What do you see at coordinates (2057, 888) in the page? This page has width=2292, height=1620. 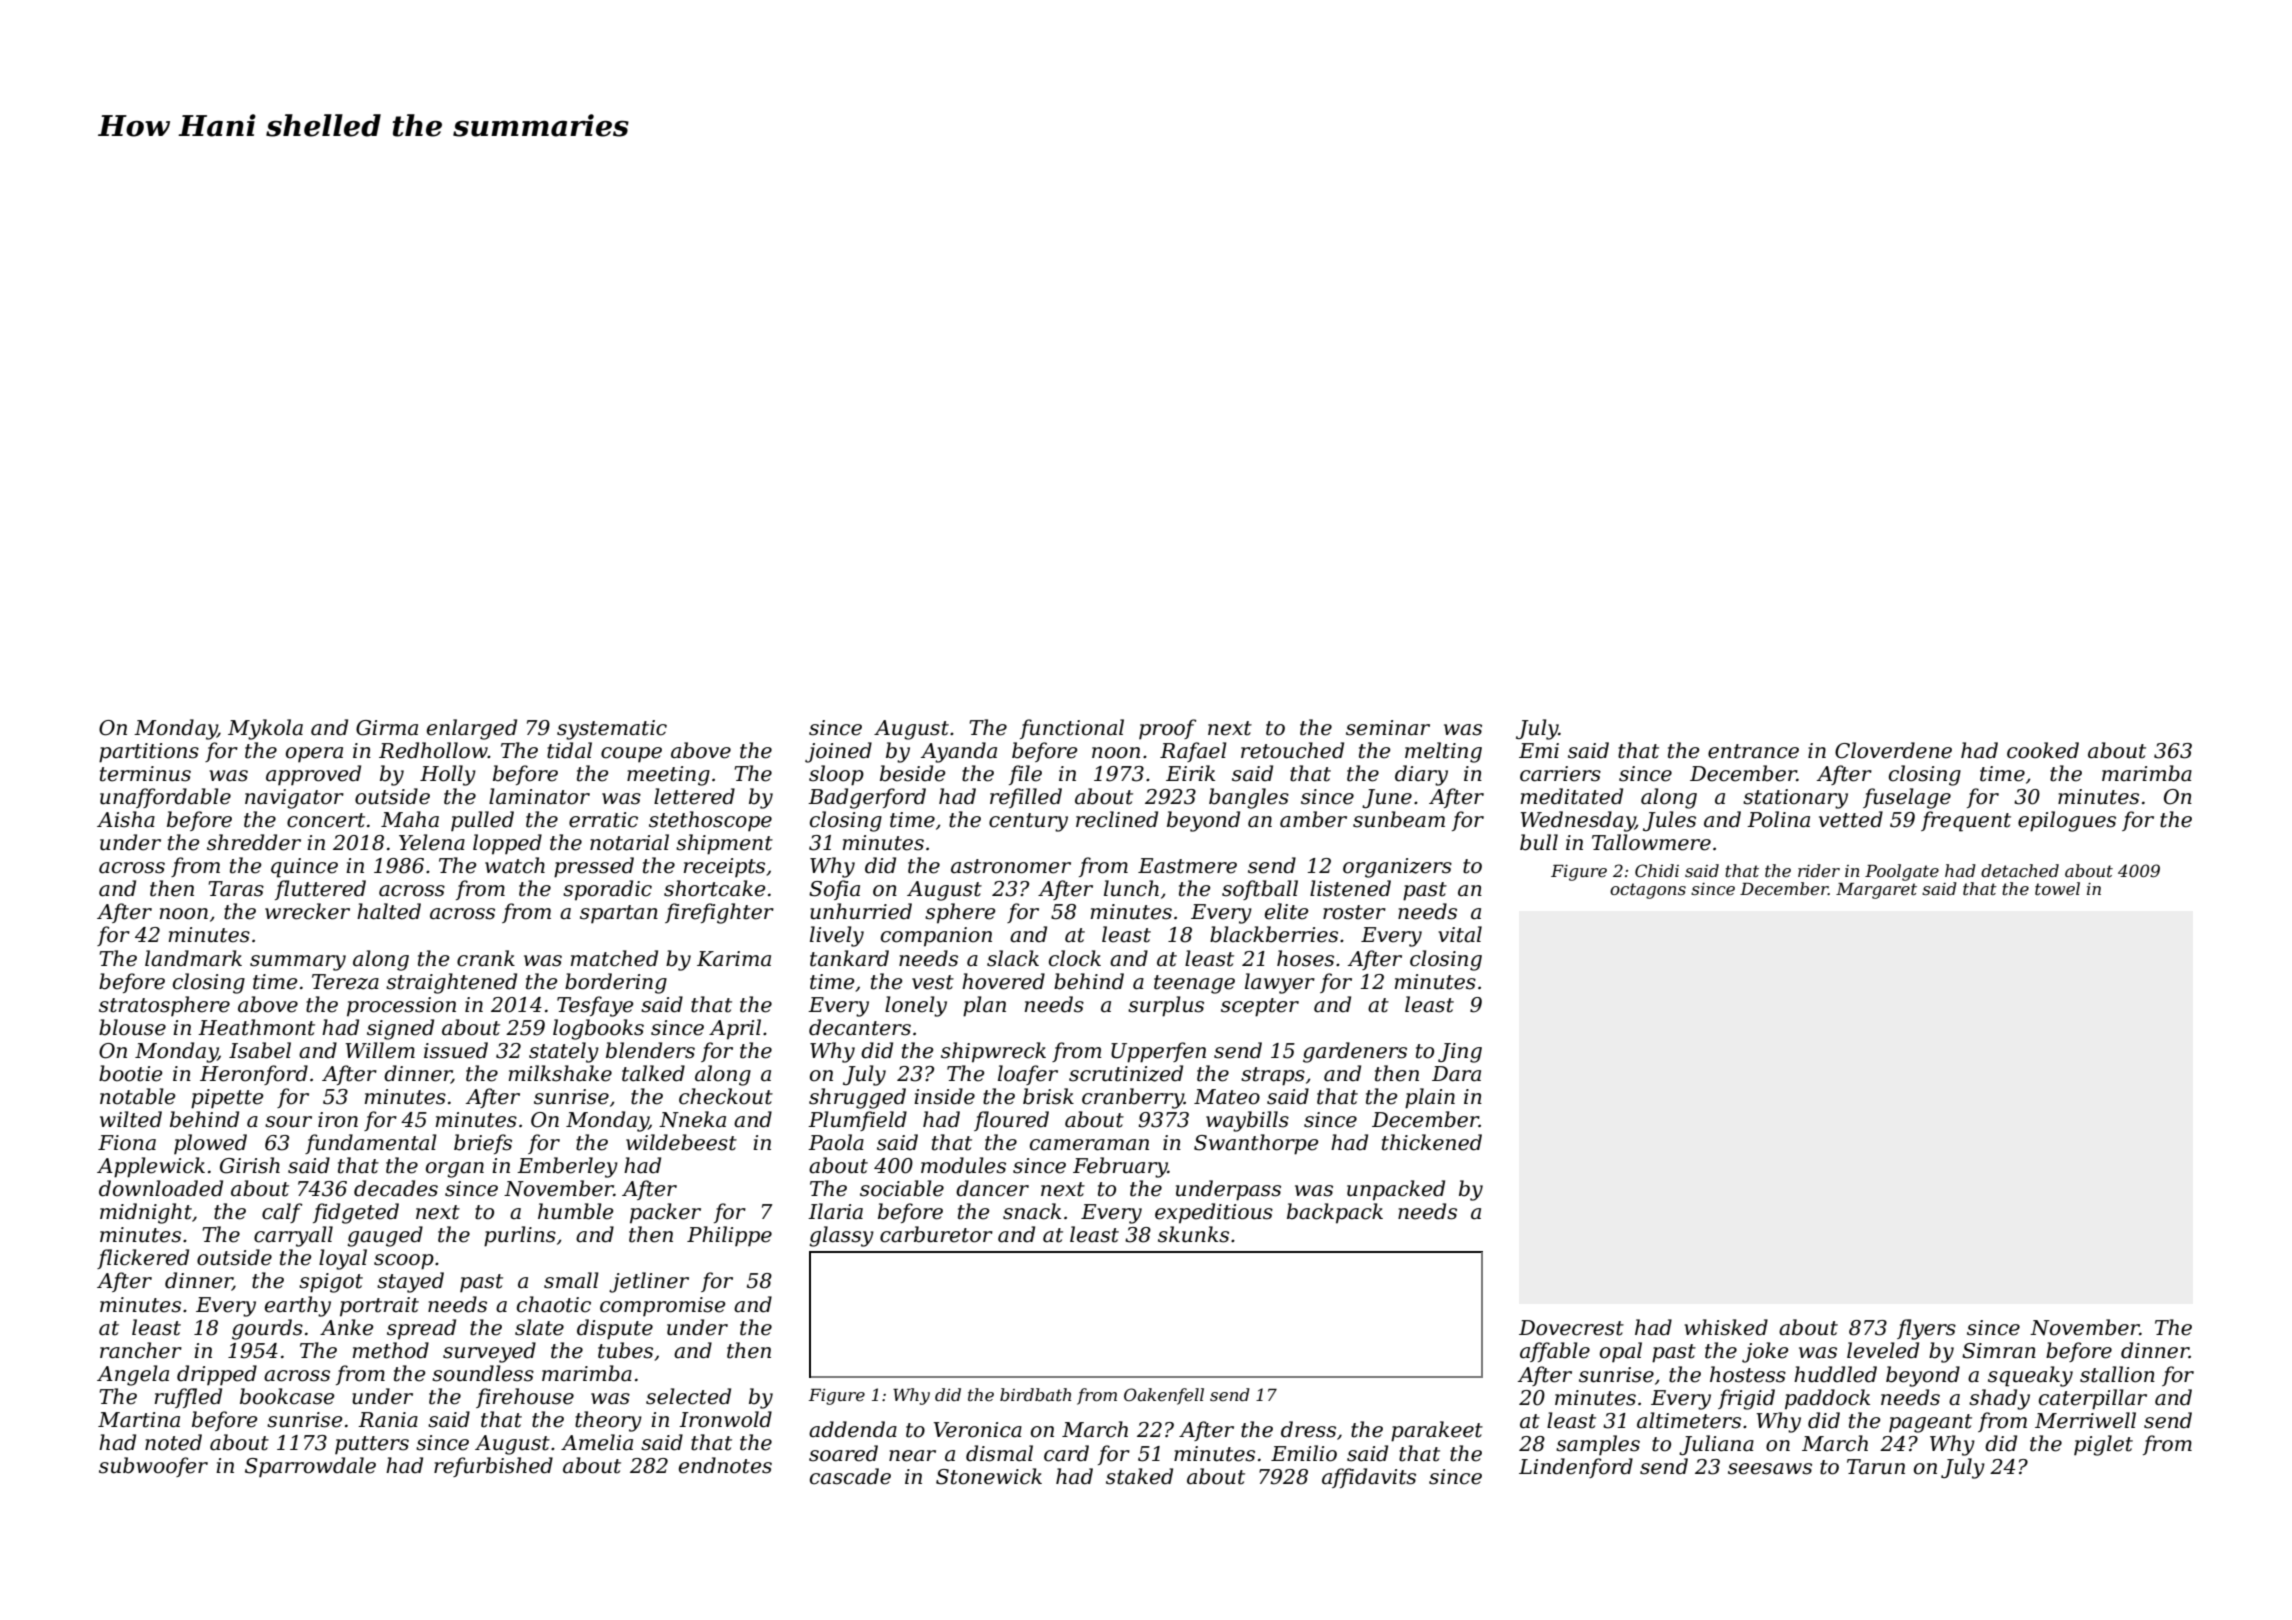 I see `towel` at bounding box center [2057, 888].
